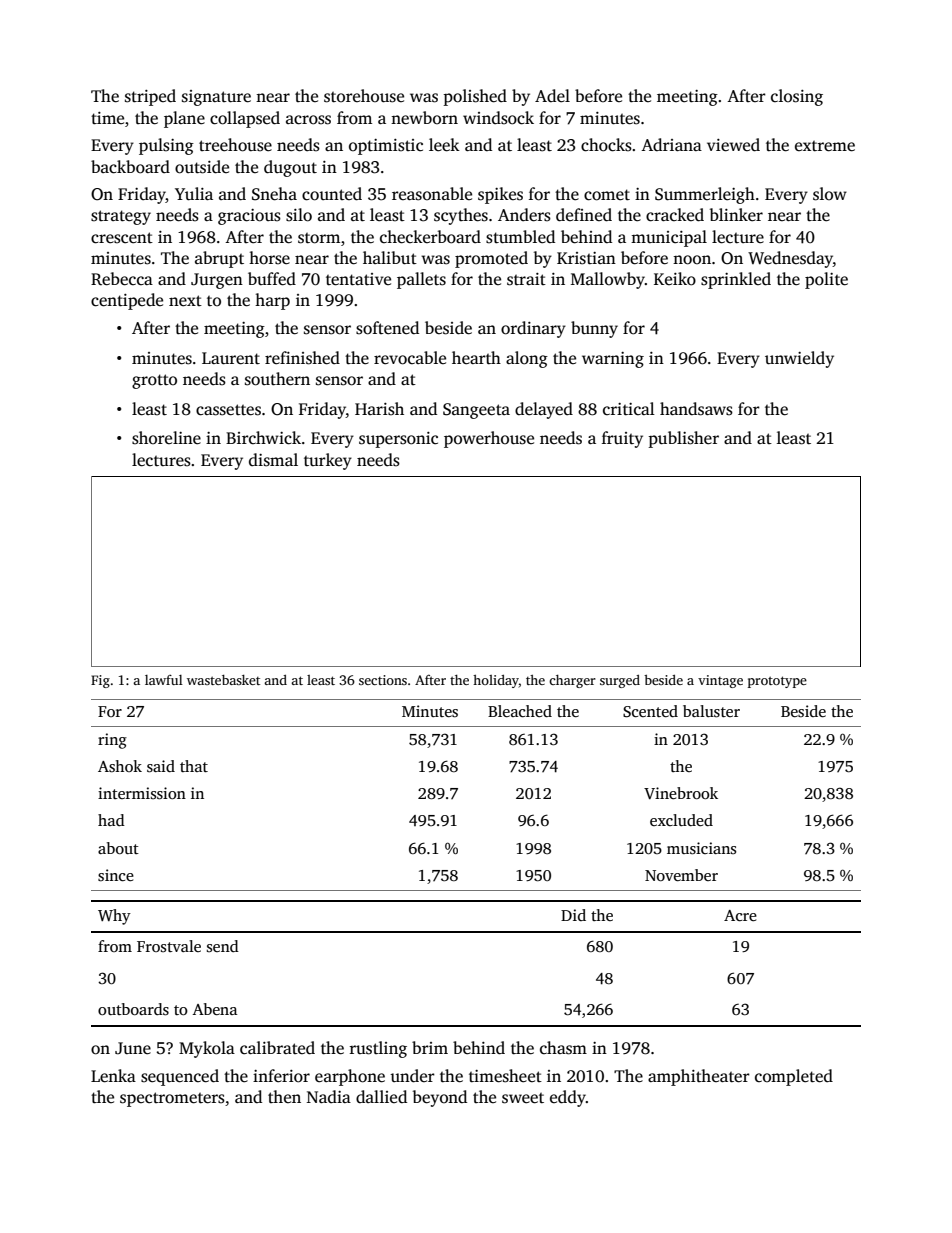 This image has height=1233, width=952. What do you see at coordinates (552, 96) in the image?
I see `Adel` at bounding box center [552, 96].
